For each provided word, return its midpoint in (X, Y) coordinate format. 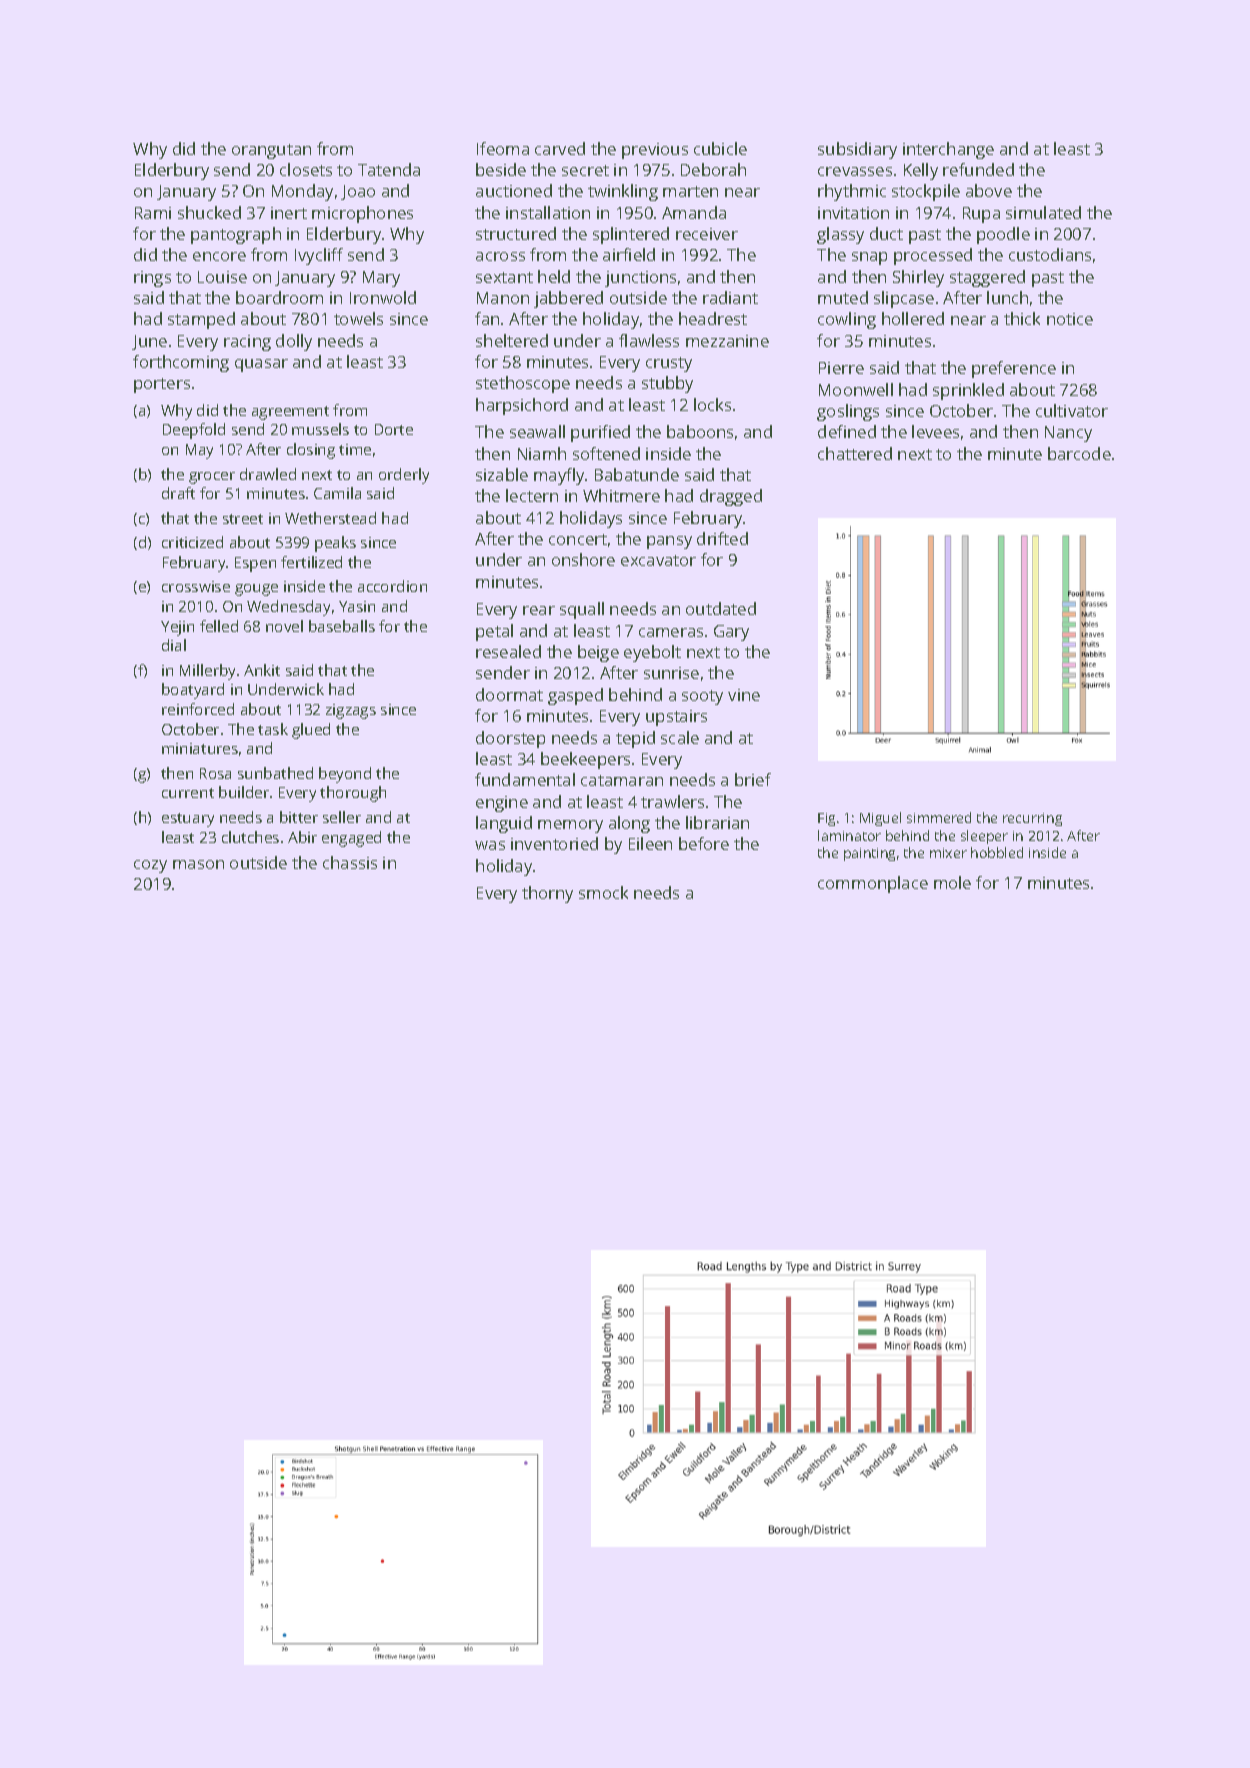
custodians (1050, 254)
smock (603, 892)
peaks (335, 544)
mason (198, 864)
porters (162, 385)
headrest (713, 318)
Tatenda (389, 169)
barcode (1079, 453)
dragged (731, 497)
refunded (978, 169)
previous (655, 151)
